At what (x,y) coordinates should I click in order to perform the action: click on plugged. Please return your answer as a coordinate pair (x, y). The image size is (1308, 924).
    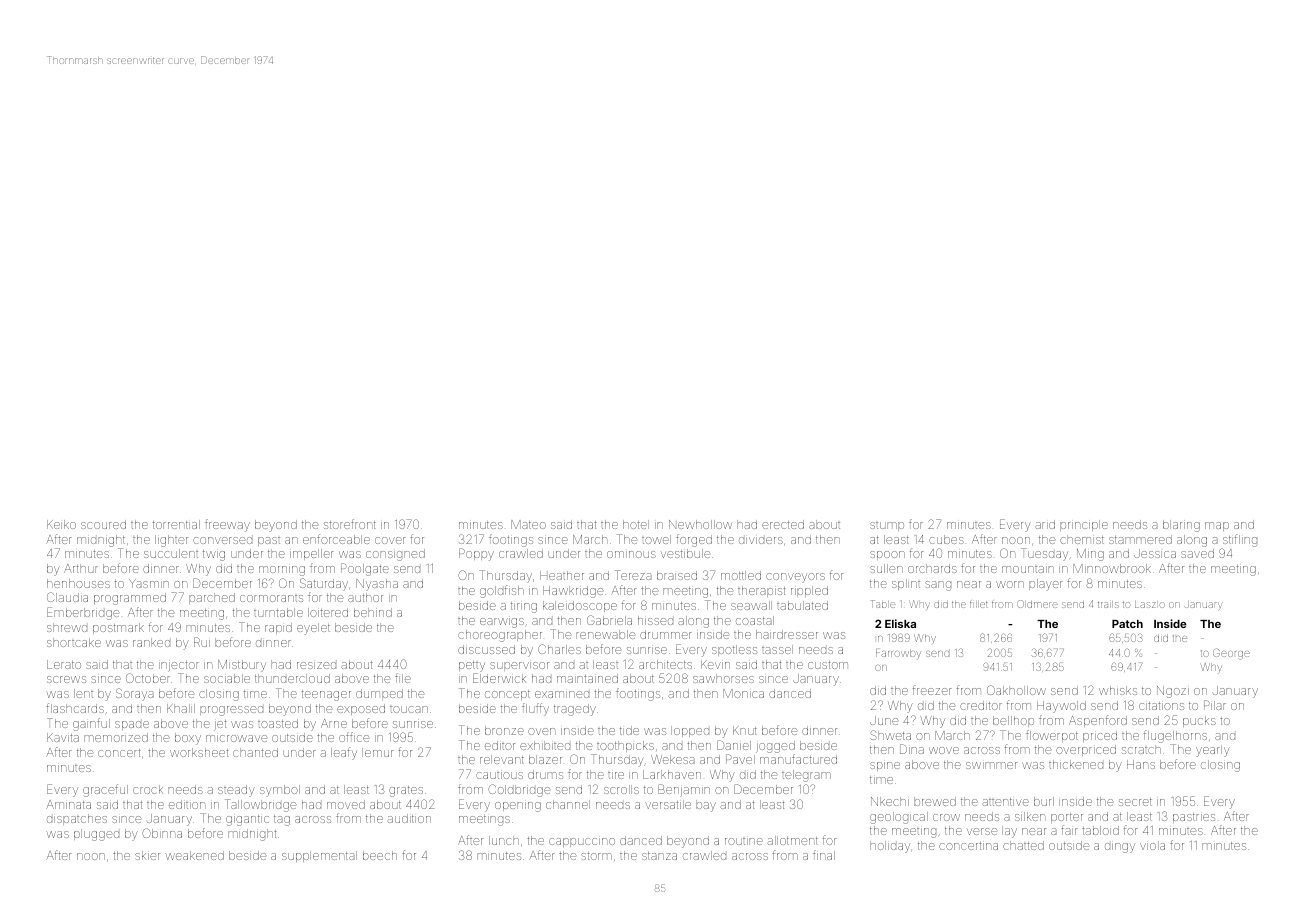
    Looking at the image, I should click on (96, 835).
